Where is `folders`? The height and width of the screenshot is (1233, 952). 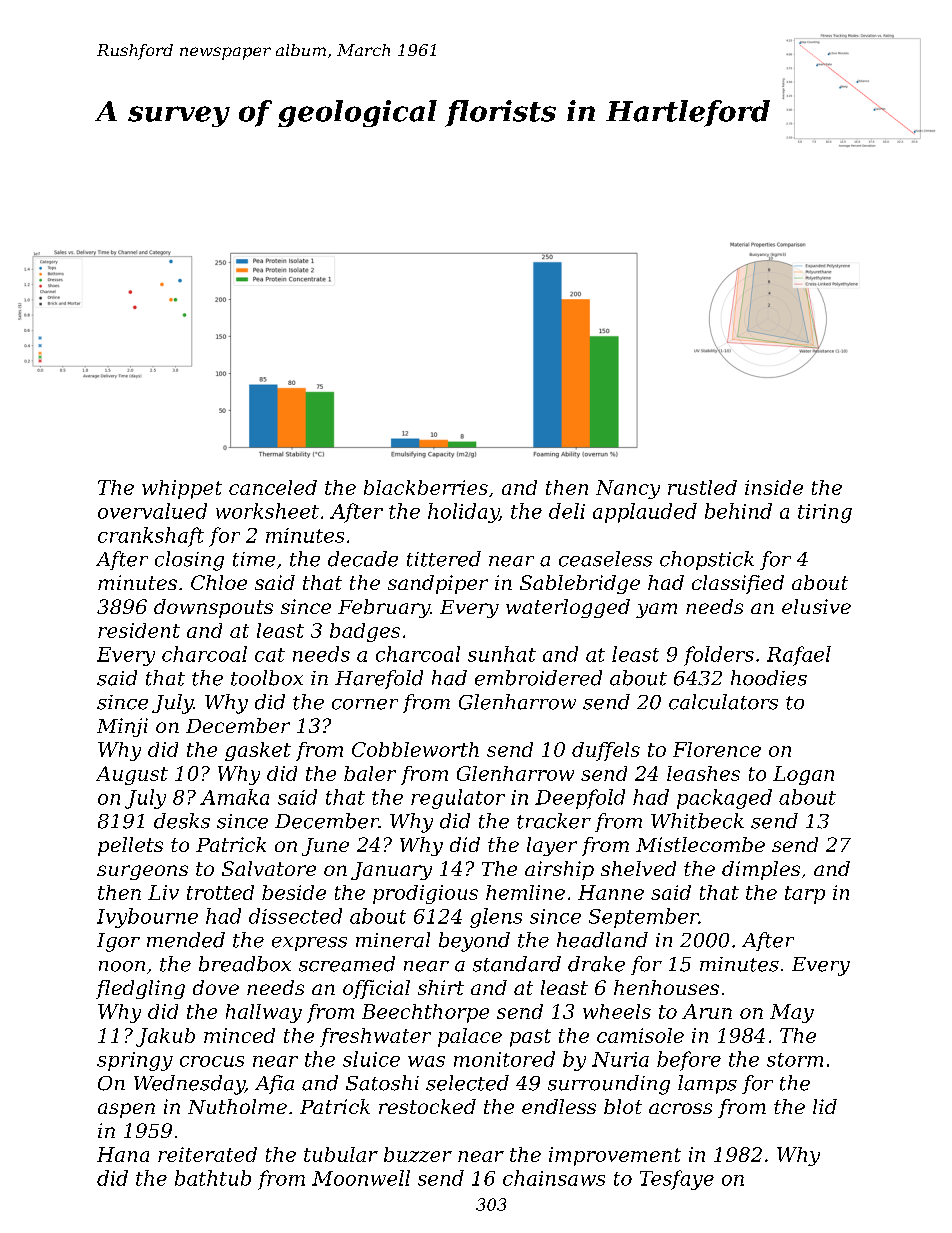 folders is located at coordinates (719, 656).
